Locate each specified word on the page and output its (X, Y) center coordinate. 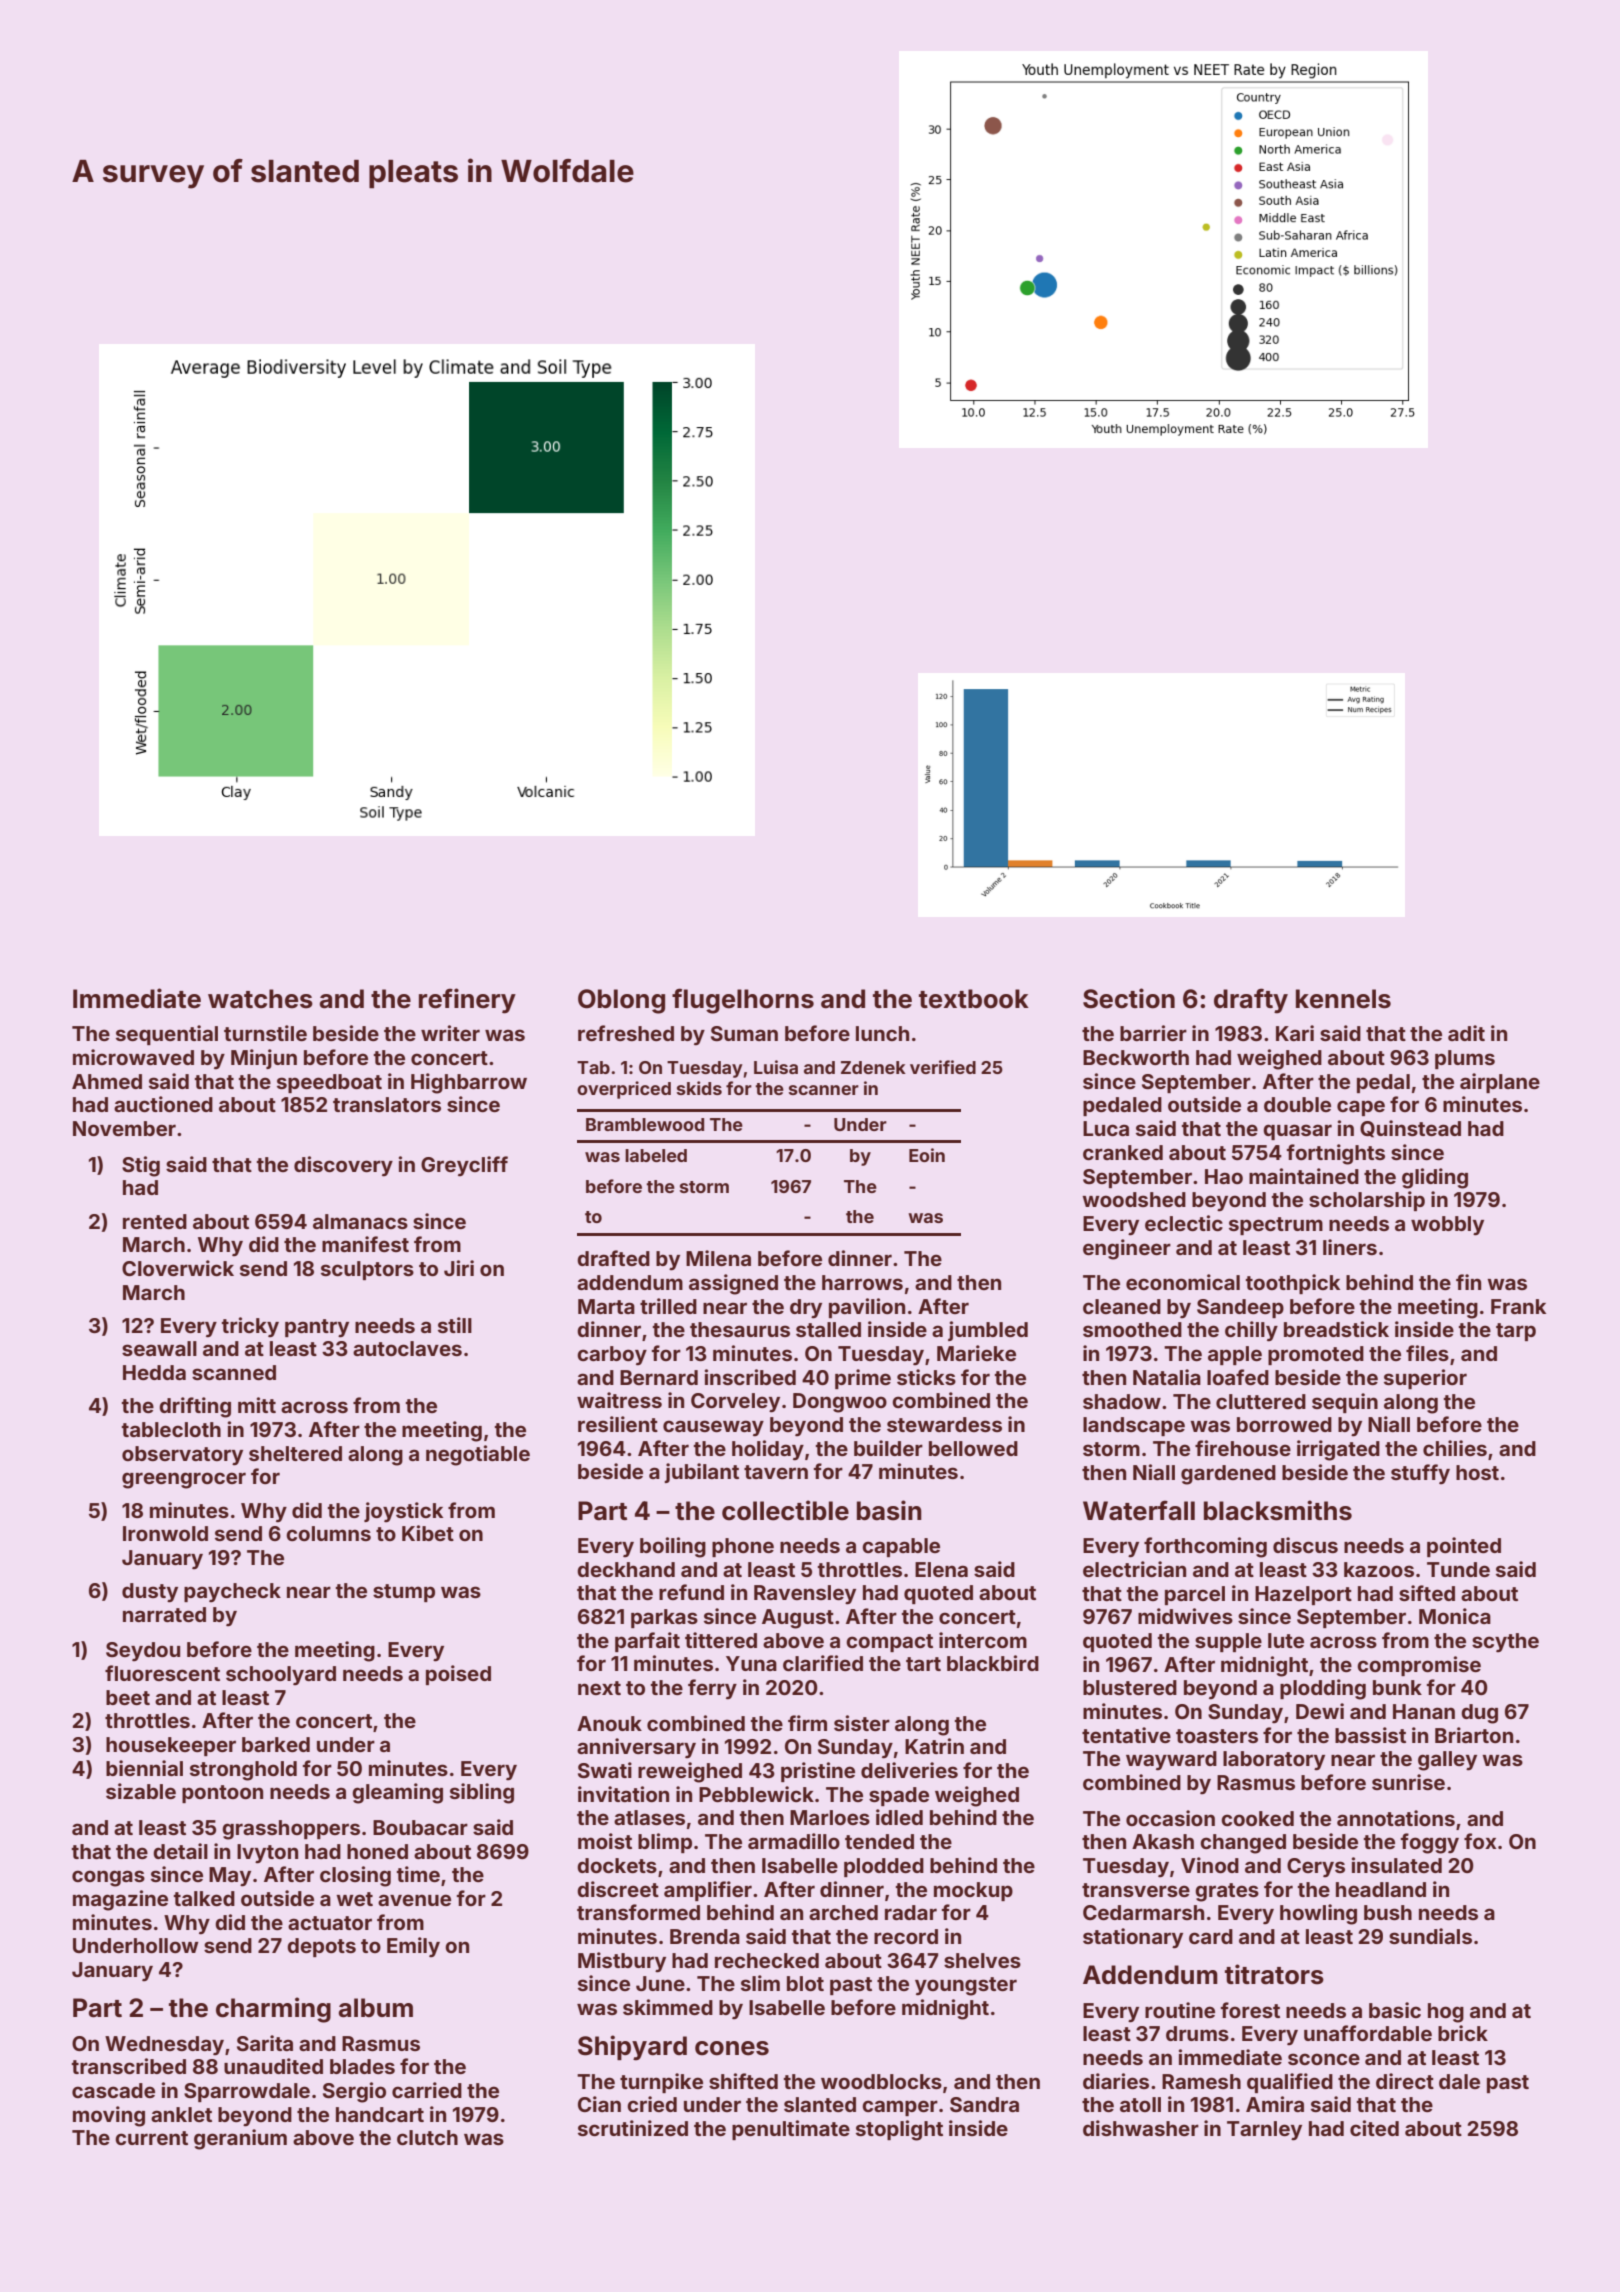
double (1297, 1104)
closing (355, 1876)
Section (1129, 998)
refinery (467, 1001)
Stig (141, 1166)
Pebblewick (756, 1794)
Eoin (927, 1155)
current (151, 2138)
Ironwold (165, 1533)
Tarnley (1264, 2131)
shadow (1122, 1401)
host (1477, 1472)
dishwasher (1141, 2128)
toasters (1217, 1736)
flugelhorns (743, 1001)
